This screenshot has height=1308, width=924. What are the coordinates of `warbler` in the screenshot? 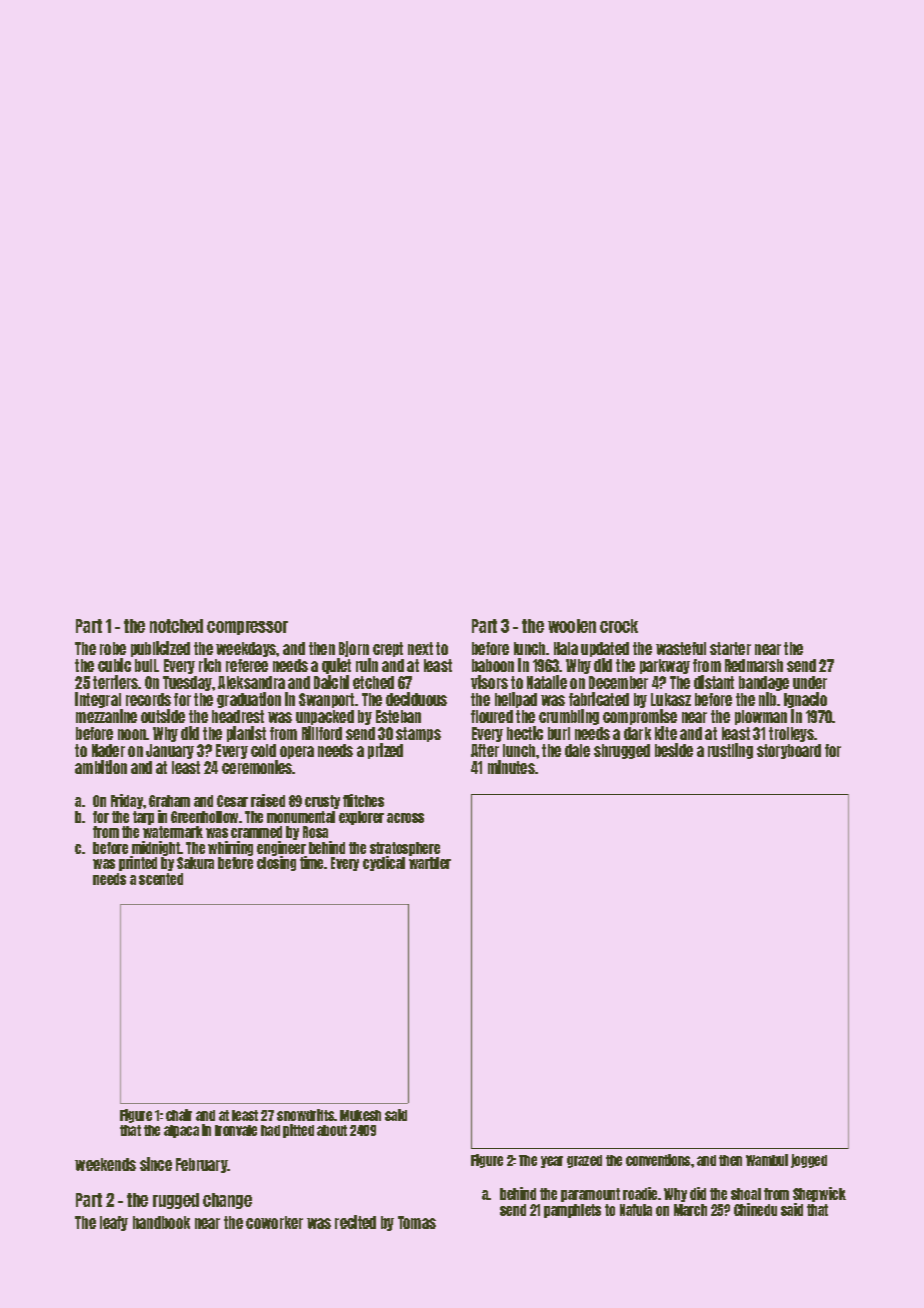 It's located at (430, 863).
